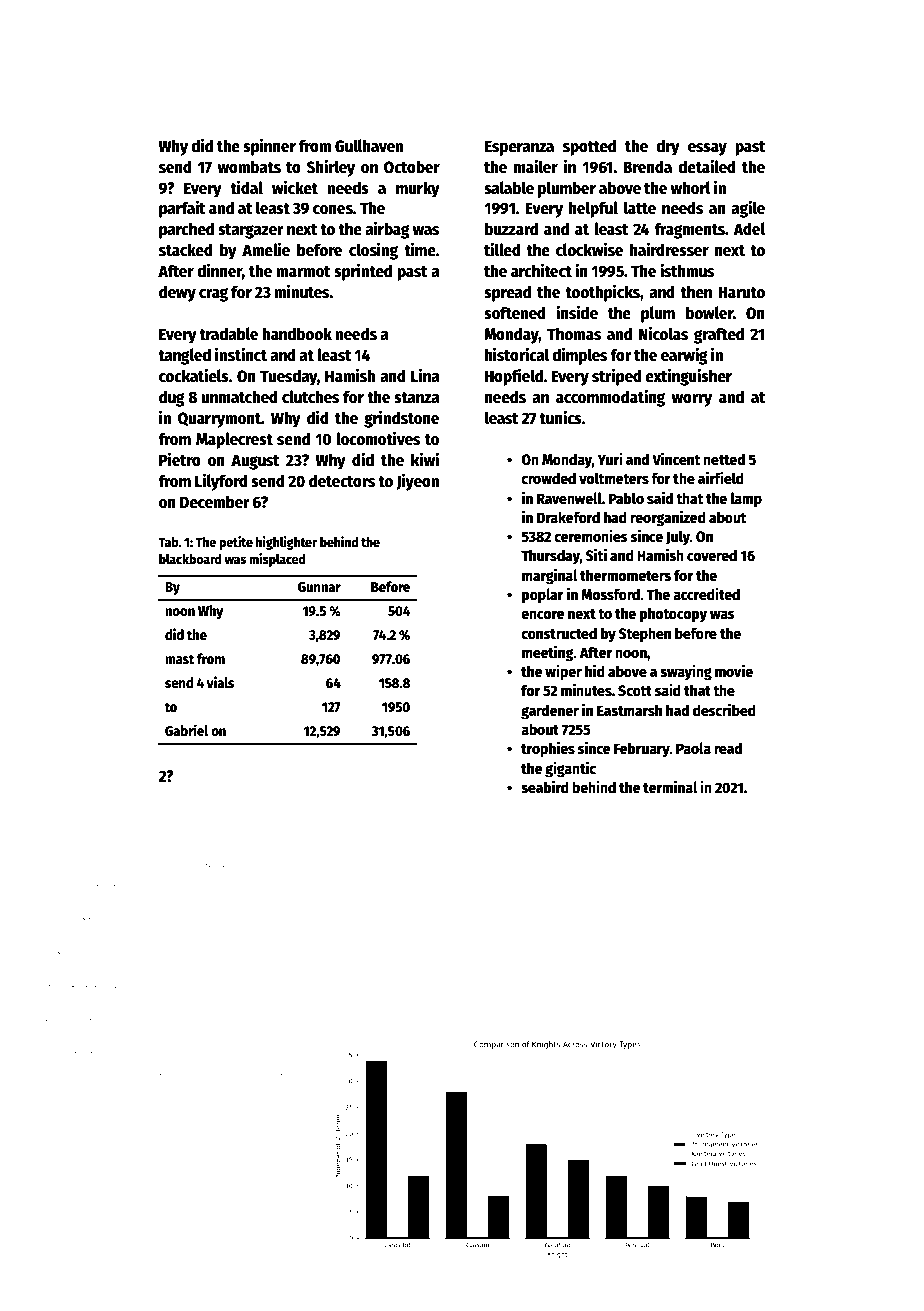 The width and height of the screenshot is (924, 1311). I want to click on hairdresser, so click(669, 249).
